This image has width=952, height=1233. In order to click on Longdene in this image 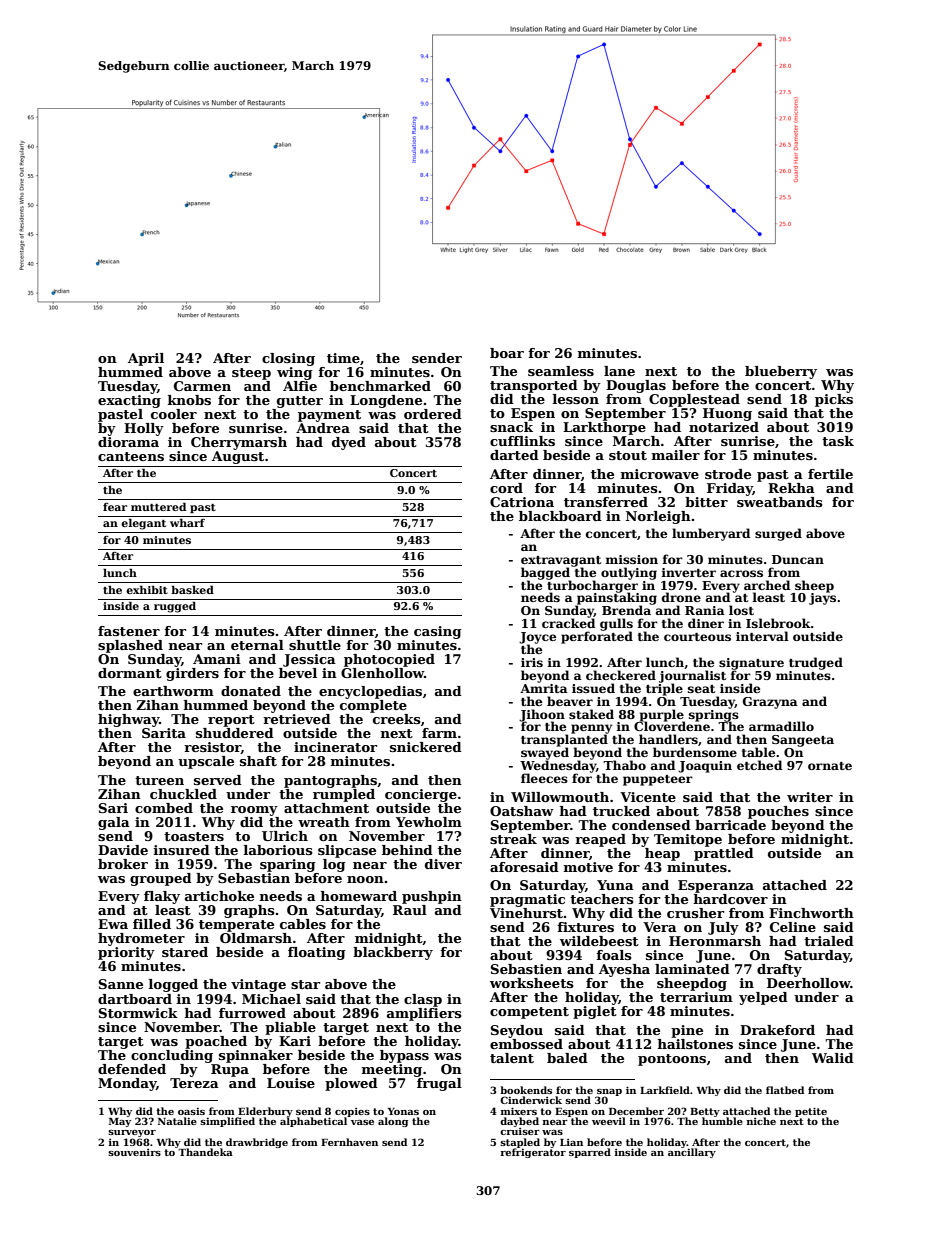, I will do `click(386, 401)`.
